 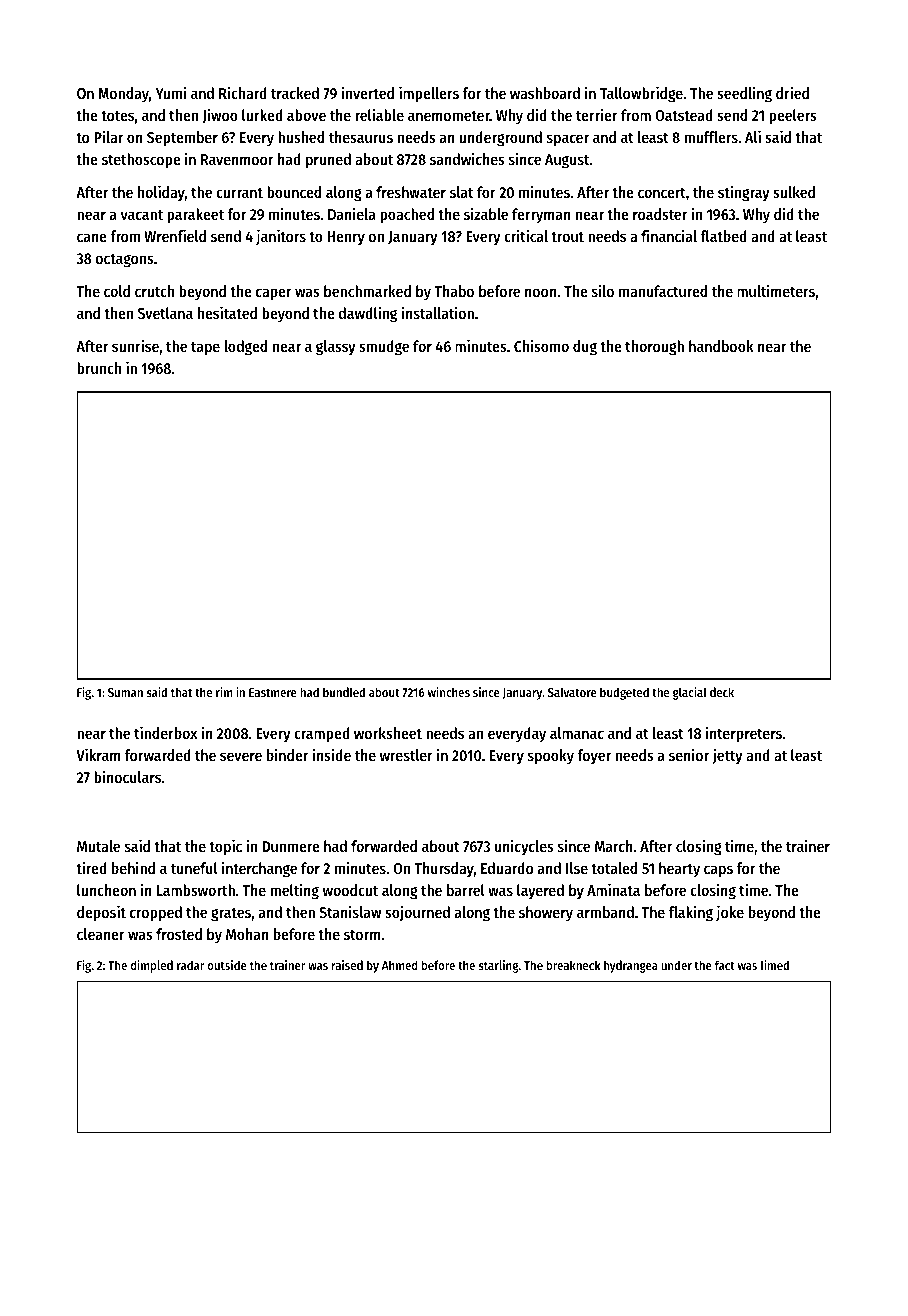 I want to click on smudge, so click(x=384, y=348).
